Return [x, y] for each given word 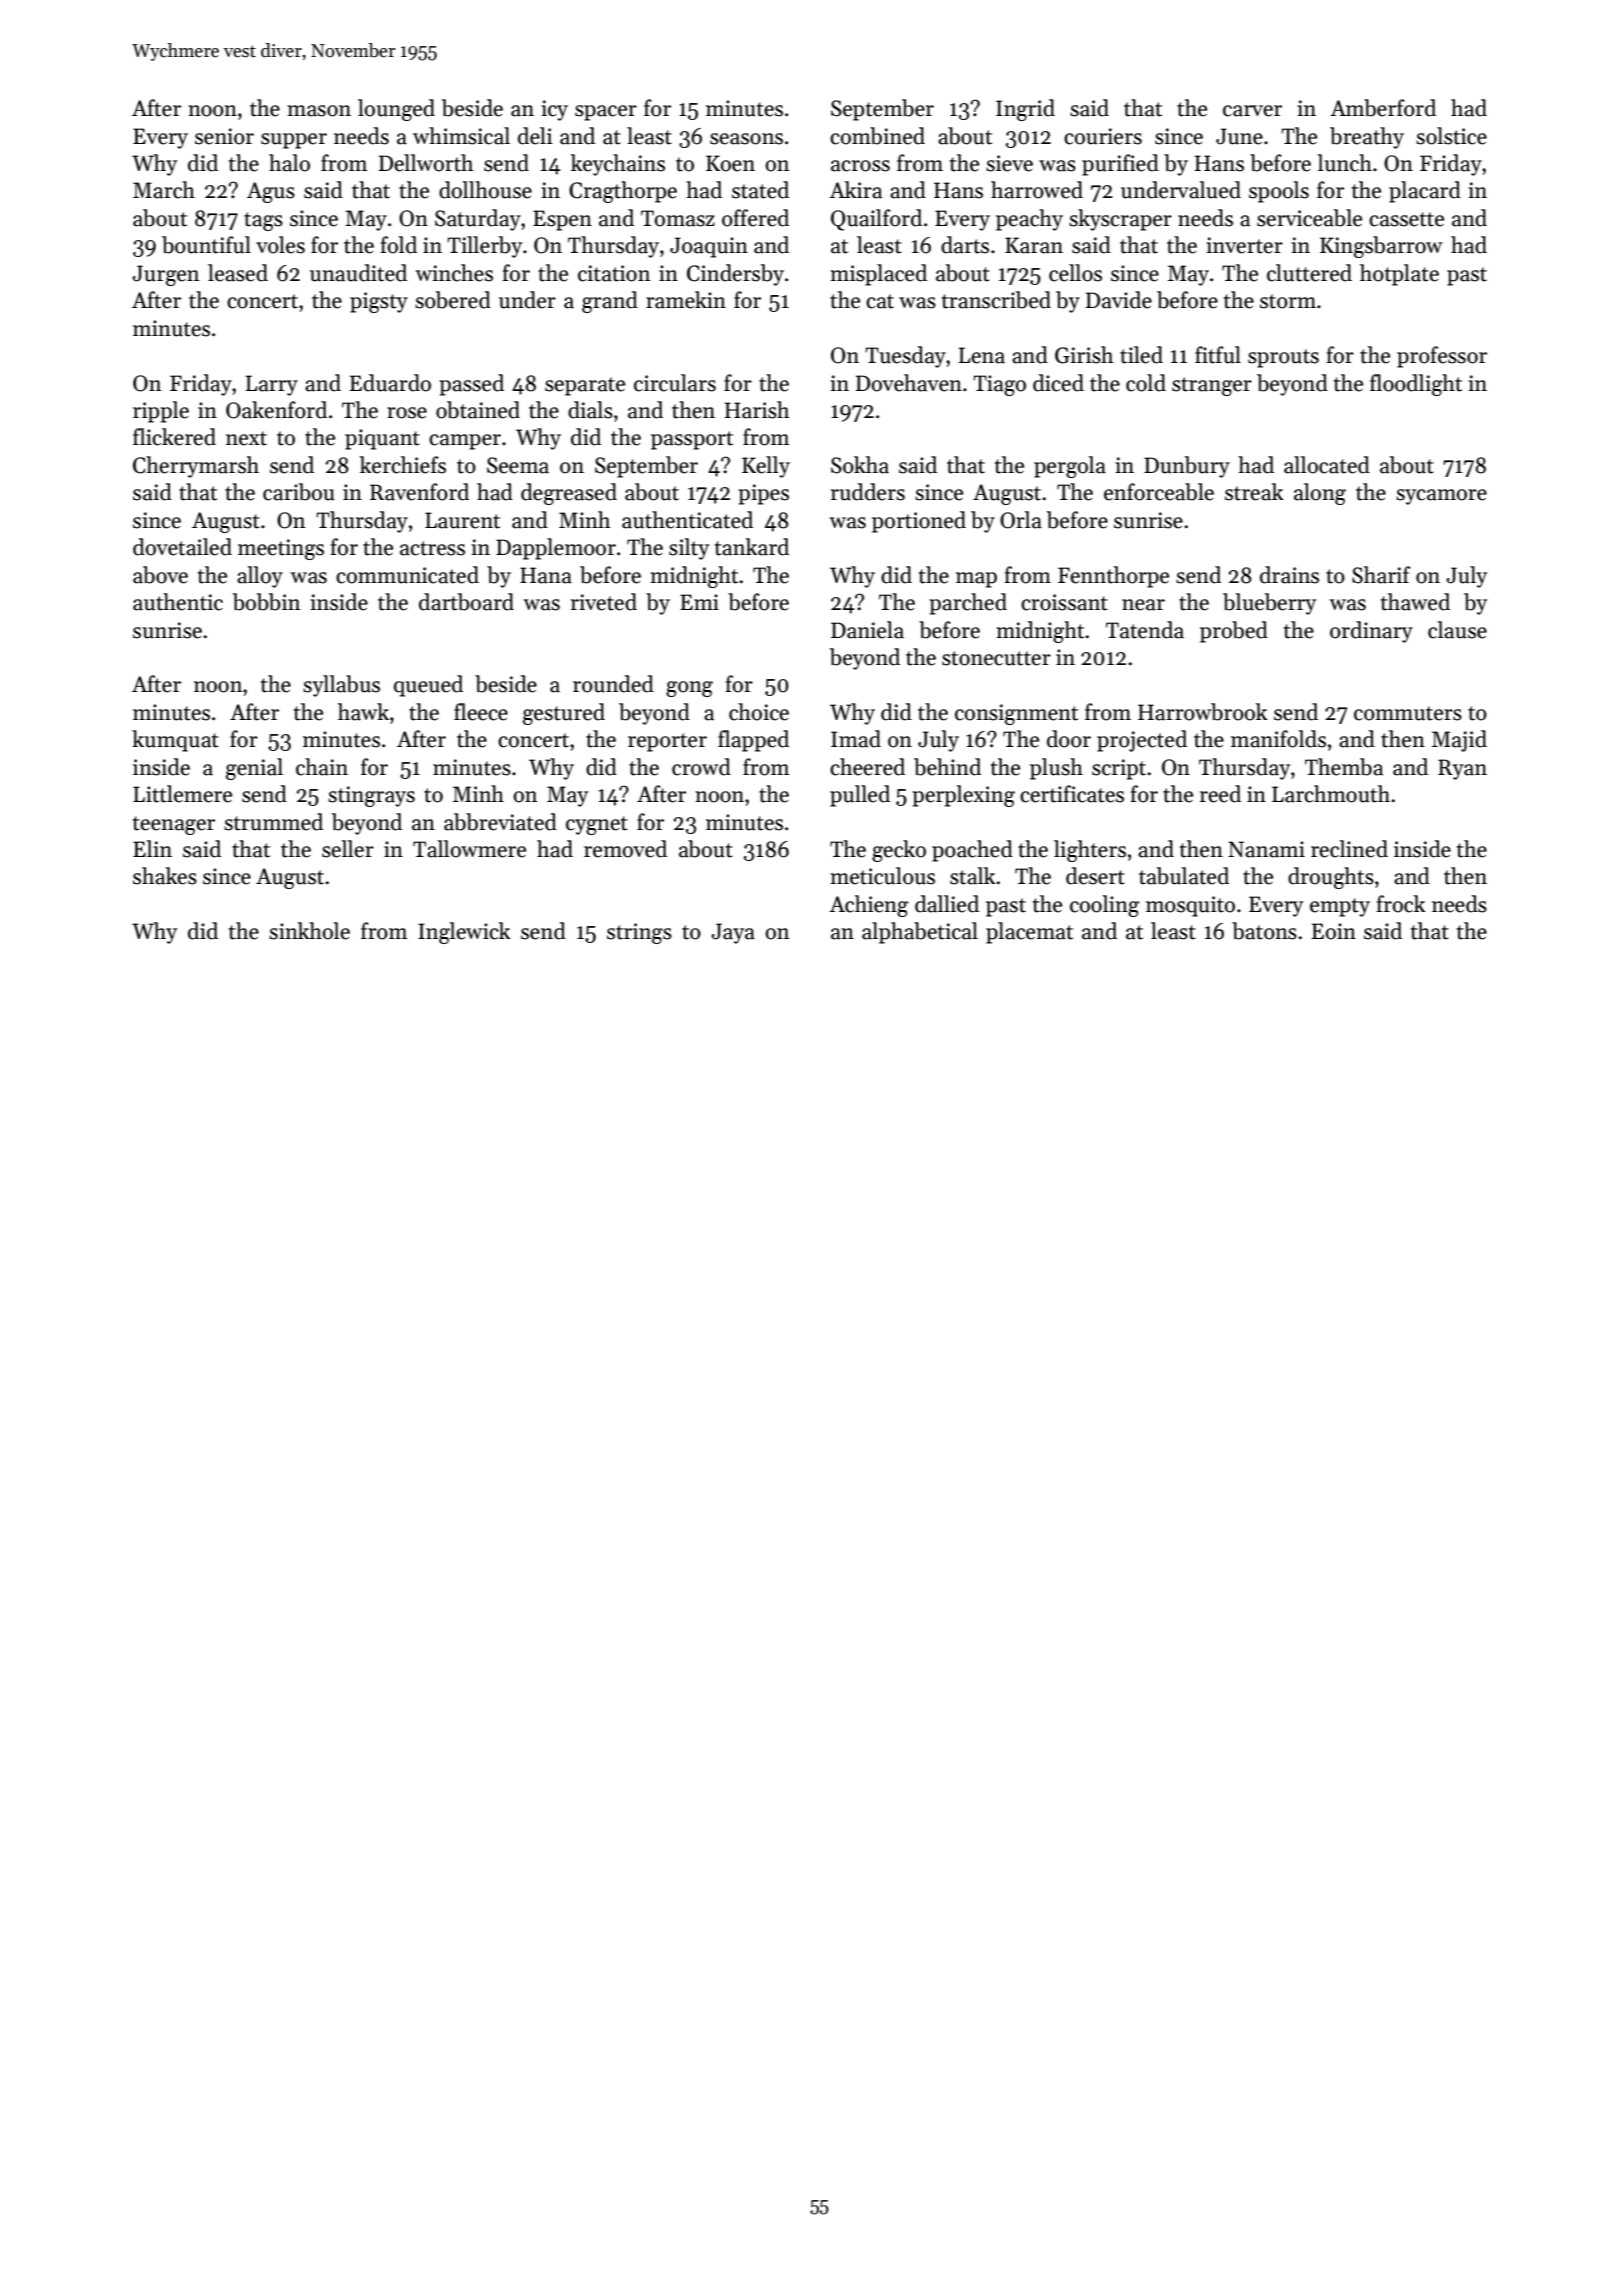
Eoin [1334, 931]
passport [692, 440]
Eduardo [390, 383]
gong [689, 689]
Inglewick [464, 933]
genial [254, 769]
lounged [396, 110]
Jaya [733, 933]
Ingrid [1025, 110]
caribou [299, 492]
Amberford [1383, 108]
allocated [1327, 465]
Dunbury [1187, 467]
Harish [757, 410]
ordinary [1371, 632]
